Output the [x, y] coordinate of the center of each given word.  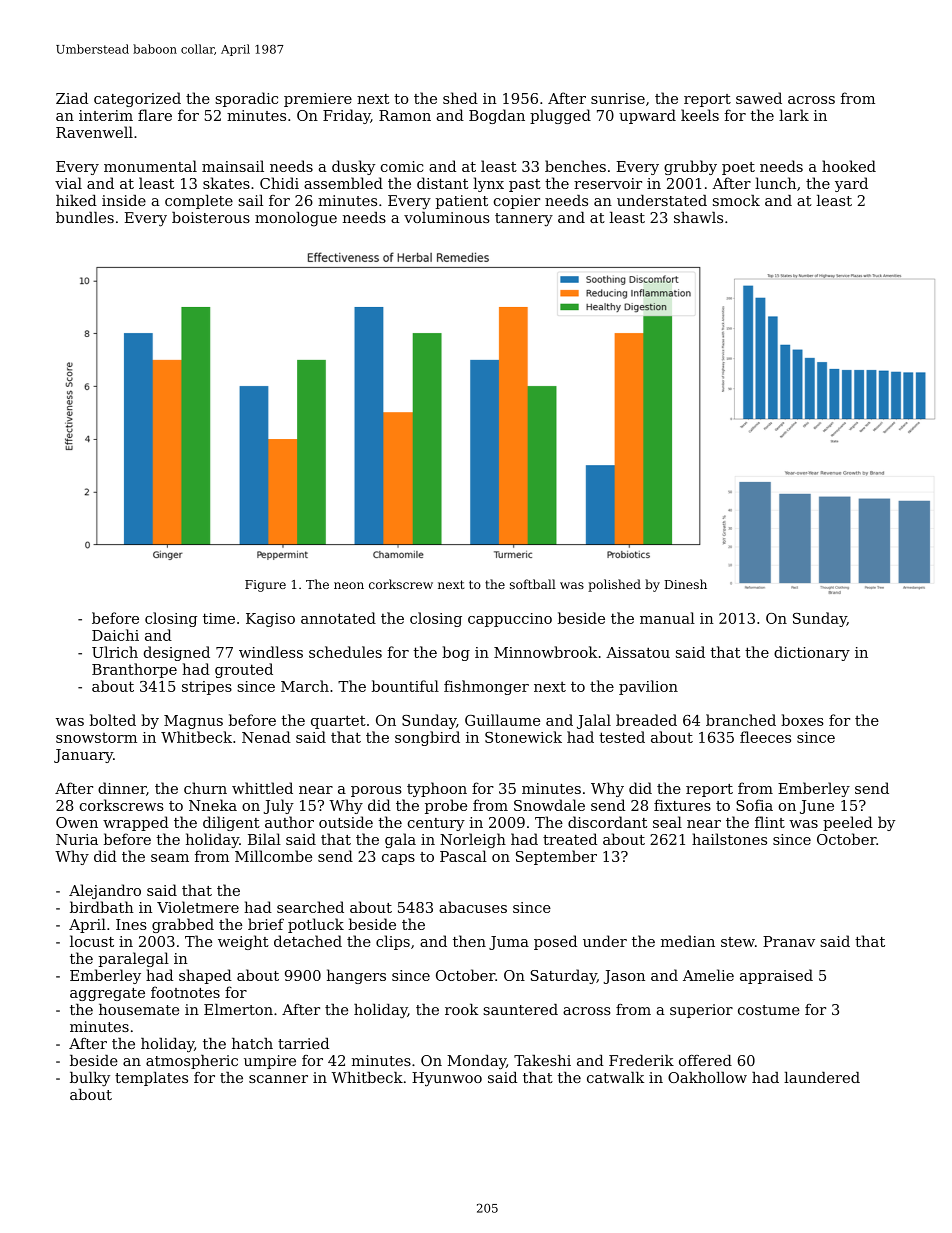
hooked [849, 166]
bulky [90, 1079]
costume [769, 1010]
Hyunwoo [447, 1079]
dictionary [812, 653]
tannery [524, 219]
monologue [296, 219]
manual [667, 618]
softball [533, 584]
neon [349, 585]
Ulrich [115, 652]
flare [155, 115]
